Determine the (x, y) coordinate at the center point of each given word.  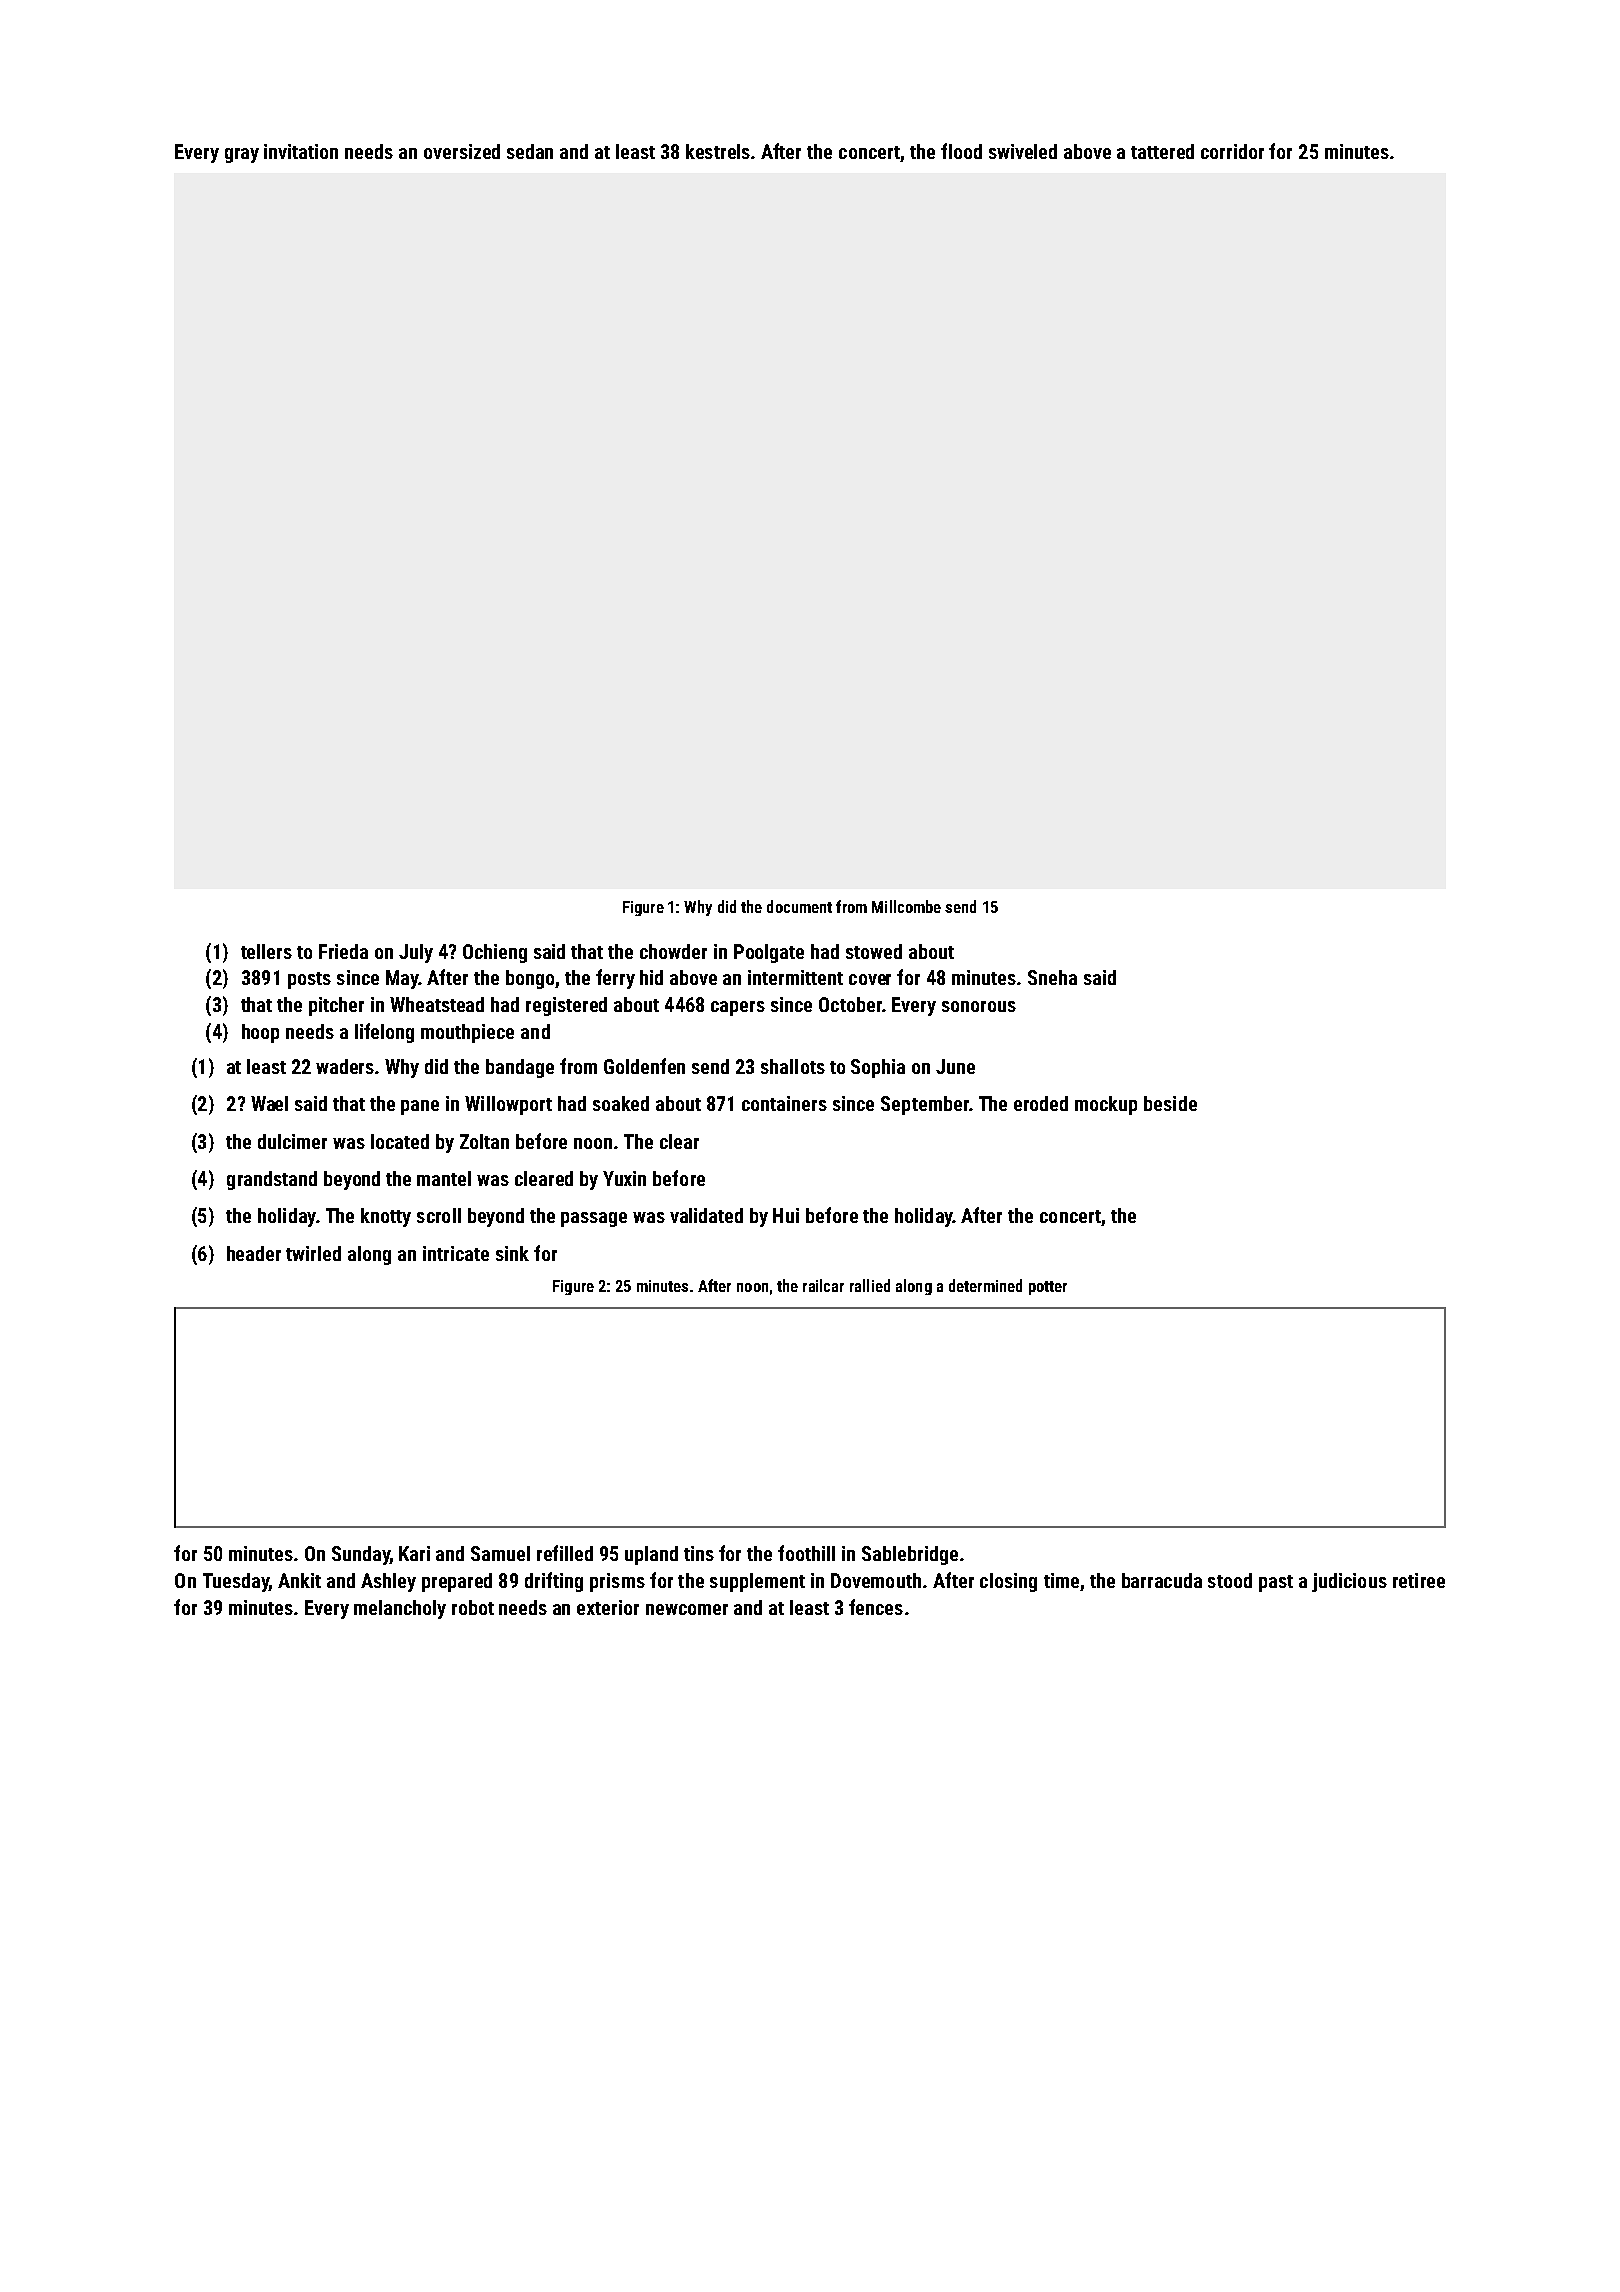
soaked (621, 1103)
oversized (462, 151)
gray (242, 155)
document (799, 906)
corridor (1232, 151)
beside (1170, 1103)
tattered (1162, 151)
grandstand (272, 1180)
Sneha (1052, 977)
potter (1048, 1288)
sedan (530, 151)
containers (784, 1103)
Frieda (343, 951)
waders (346, 1066)
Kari (414, 1553)
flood (961, 151)
